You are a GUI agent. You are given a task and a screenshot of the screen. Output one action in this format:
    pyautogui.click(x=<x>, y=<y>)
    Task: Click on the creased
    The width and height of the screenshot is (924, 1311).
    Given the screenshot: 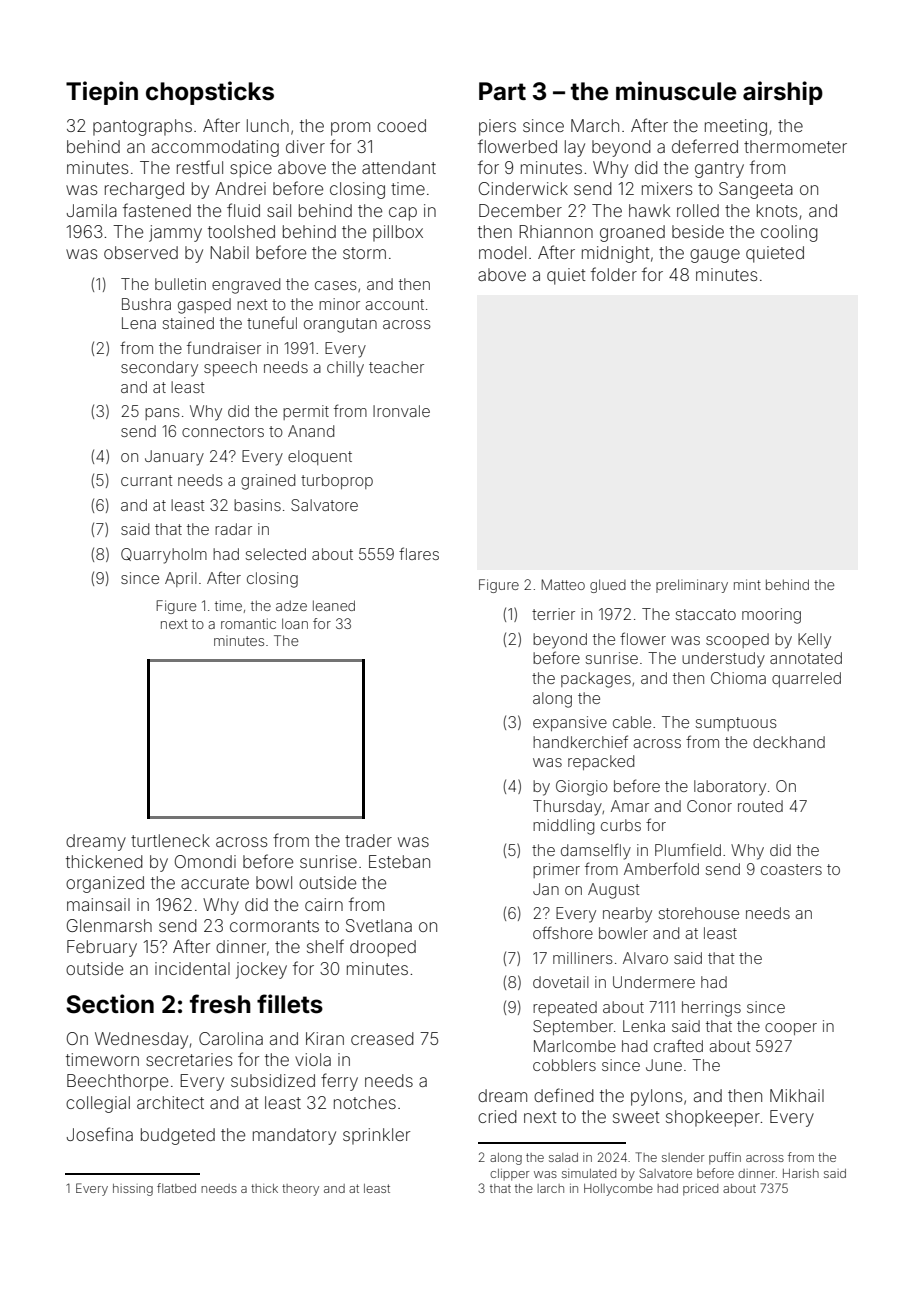 What is the action you would take?
    pyautogui.click(x=382, y=1038)
